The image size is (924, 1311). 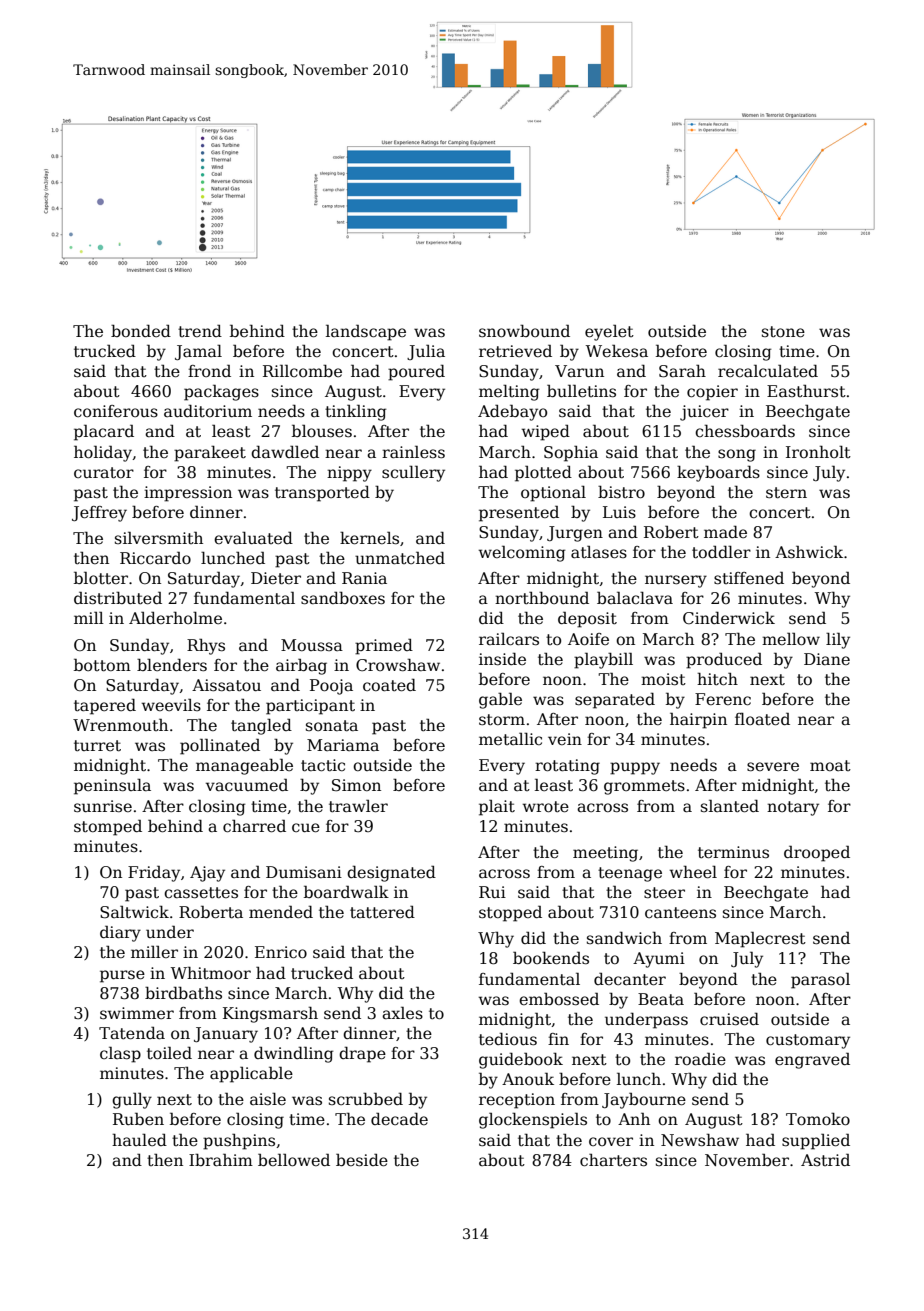 What do you see at coordinates (730, 806) in the screenshot?
I see `slanted` at bounding box center [730, 806].
